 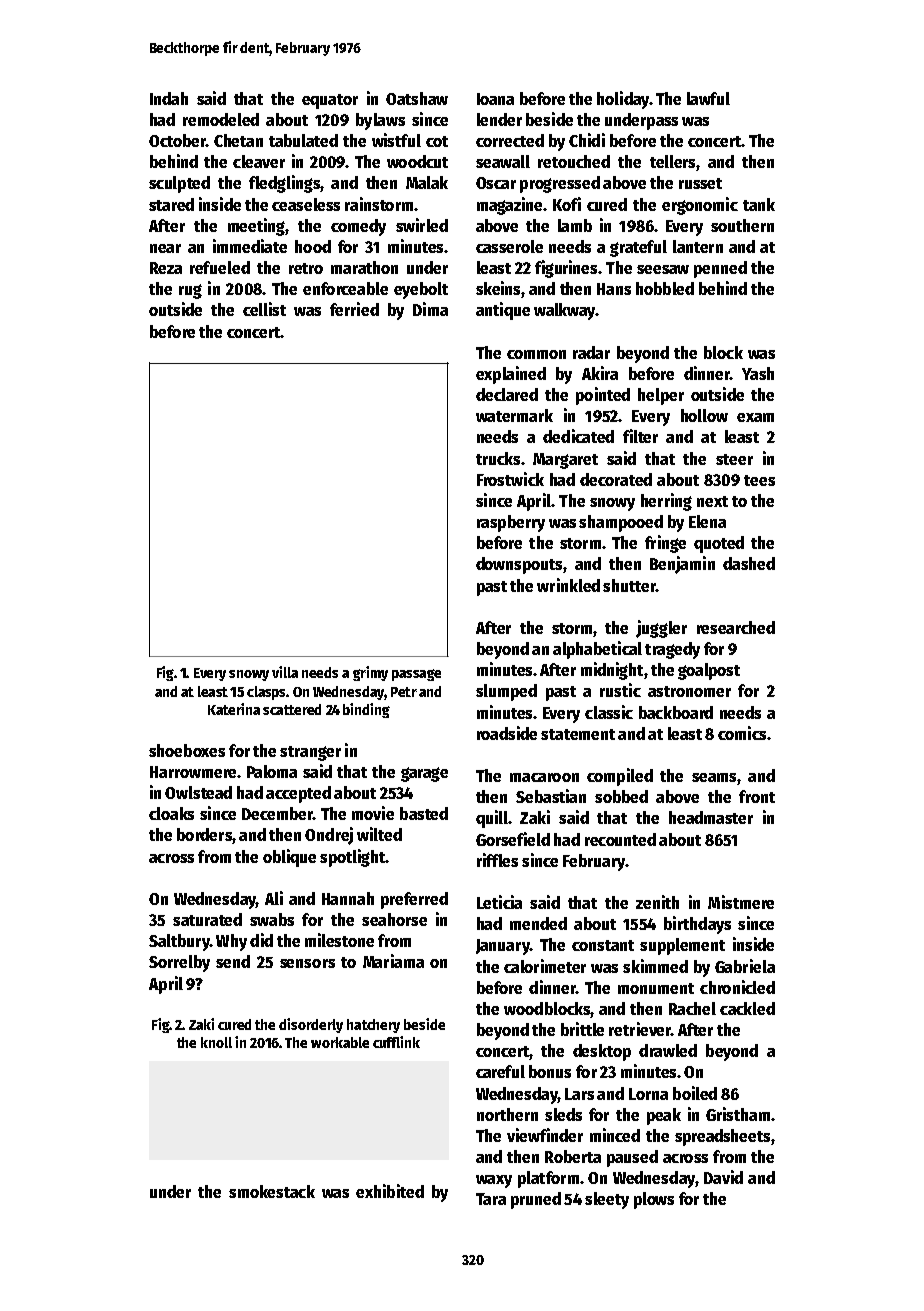 I want to click on Yash, so click(x=758, y=373).
